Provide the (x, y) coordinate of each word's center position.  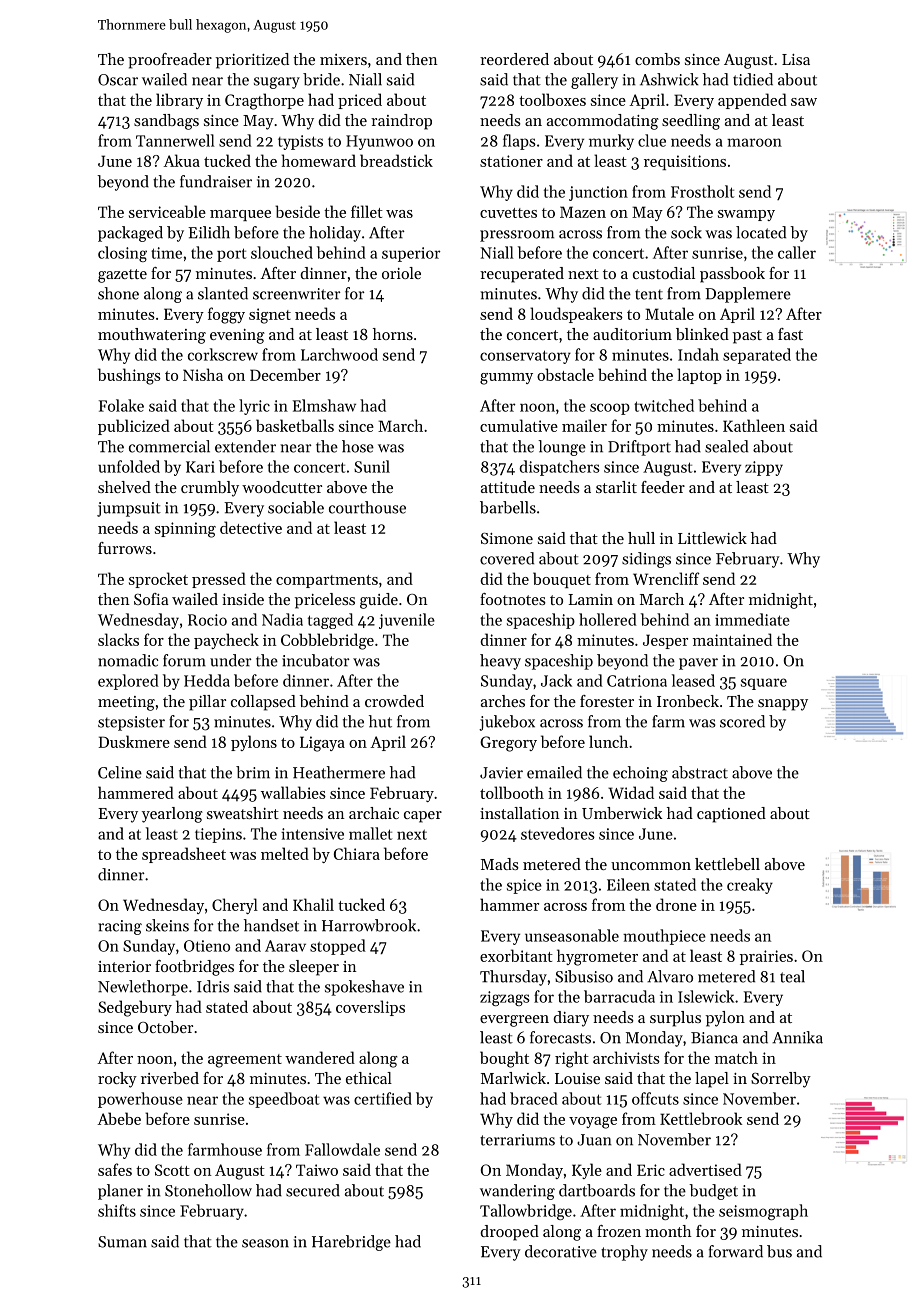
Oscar (118, 80)
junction (598, 193)
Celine (120, 772)
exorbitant (516, 955)
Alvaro (670, 976)
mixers (343, 59)
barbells (508, 507)
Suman (122, 1242)
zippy (764, 468)
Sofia (151, 599)
